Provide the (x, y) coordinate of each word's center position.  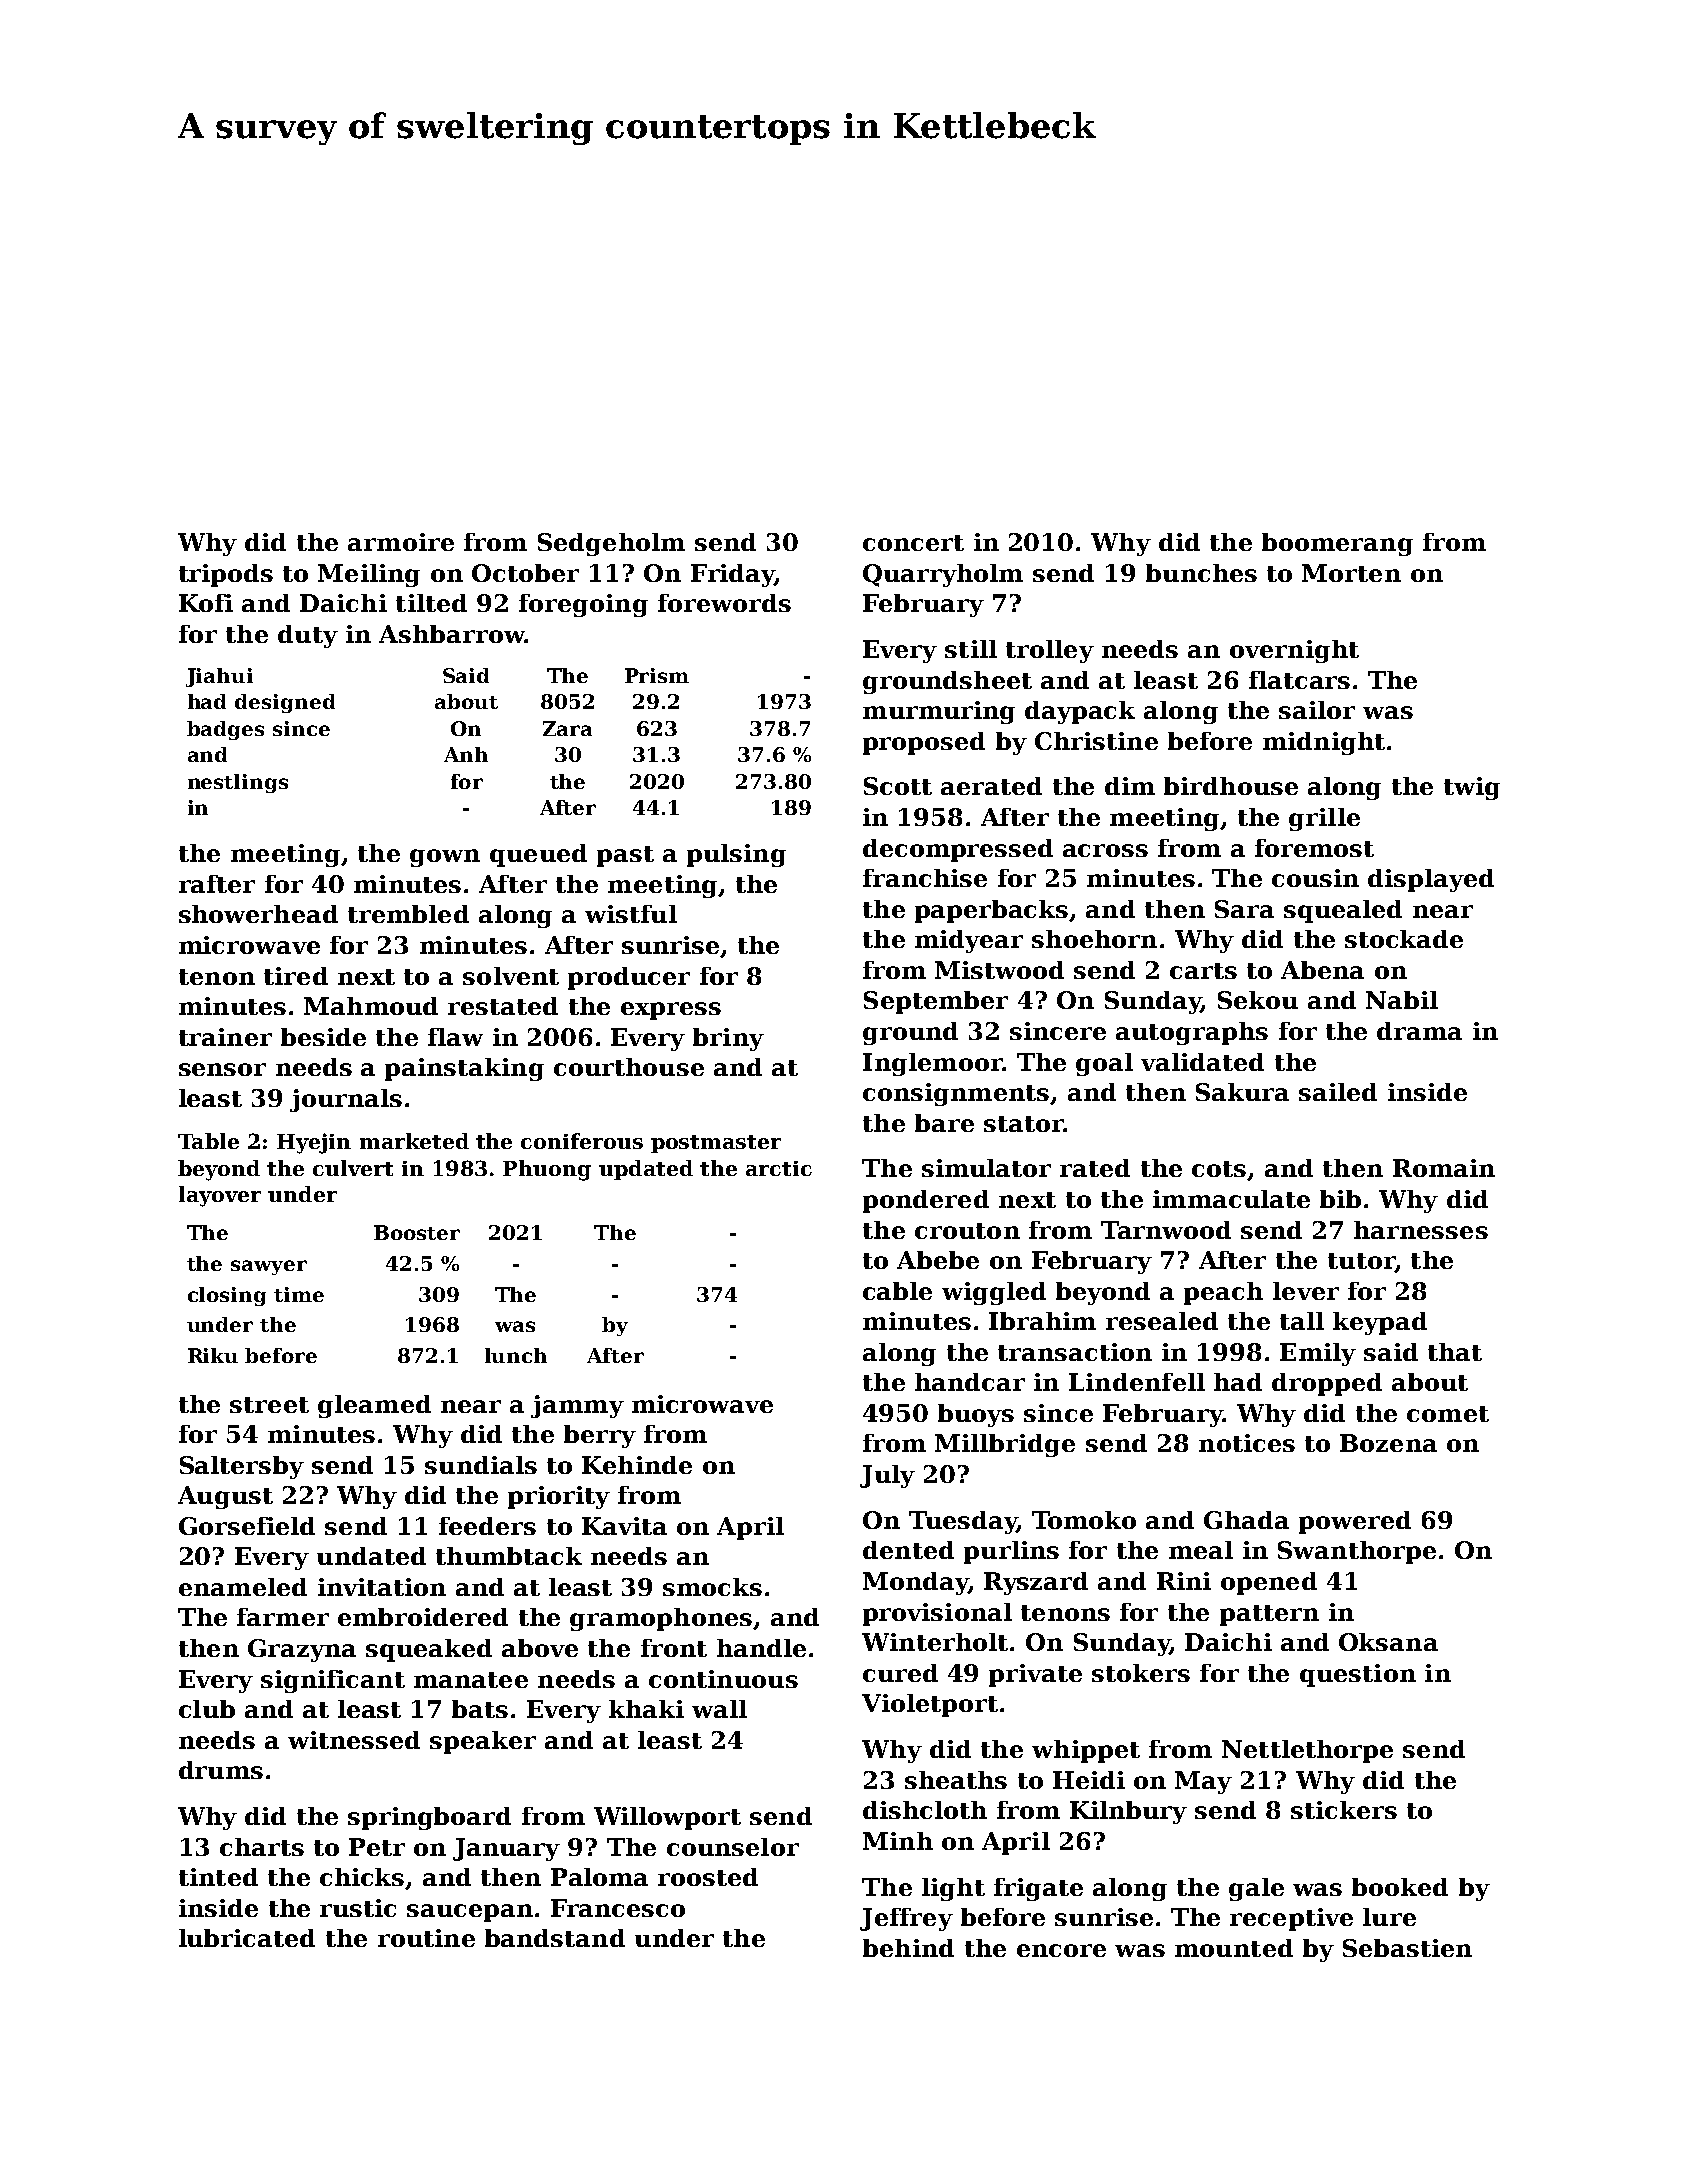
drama (1419, 1031)
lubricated (247, 1938)
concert (913, 543)
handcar (970, 1382)
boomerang (1337, 544)
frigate (1038, 1889)
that (1455, 1352)
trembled (408, 914)
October (525, 573)
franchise (925, 878)
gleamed (374, 1406)
